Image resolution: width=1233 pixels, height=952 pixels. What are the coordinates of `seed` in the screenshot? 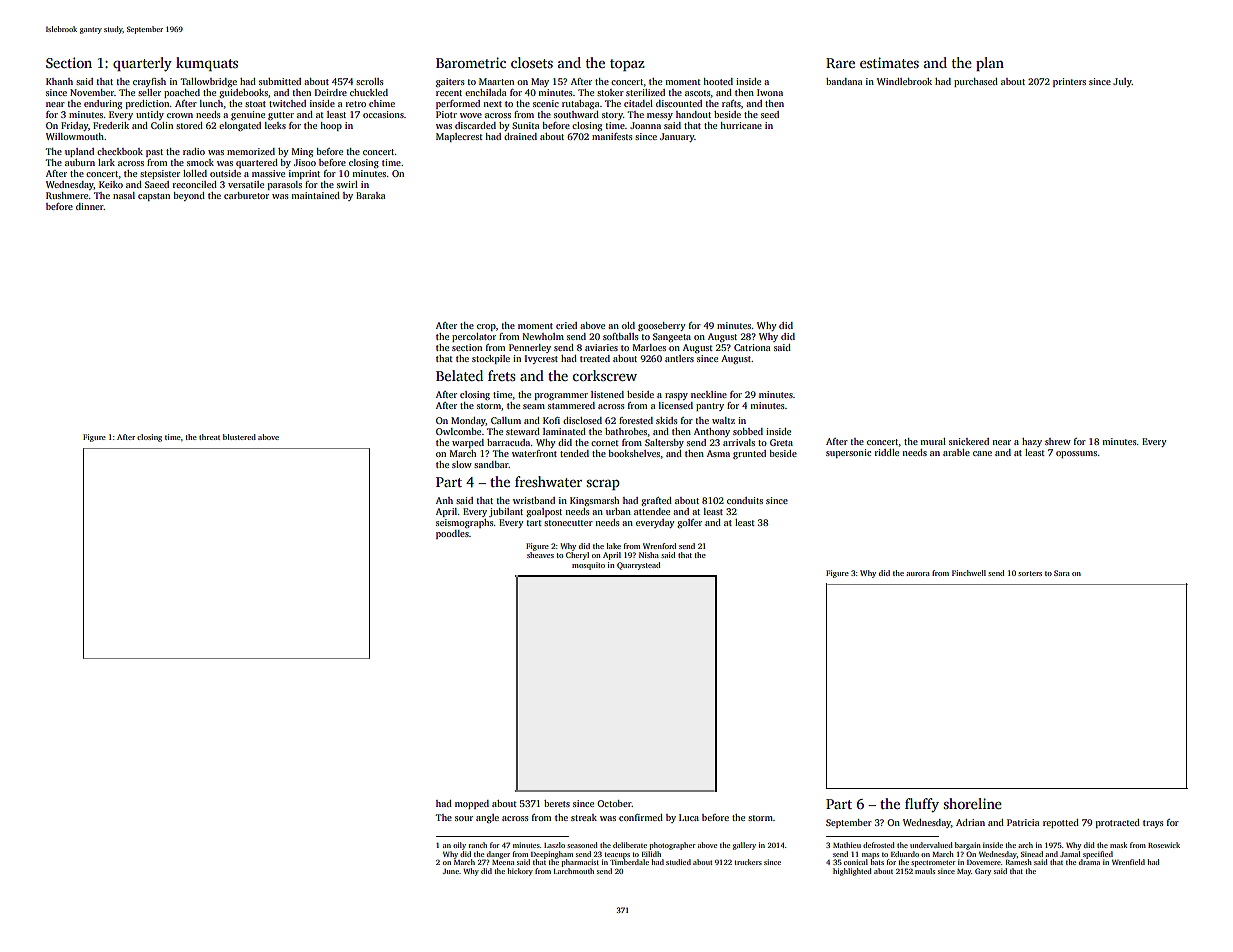 It's located at (770, 114).
